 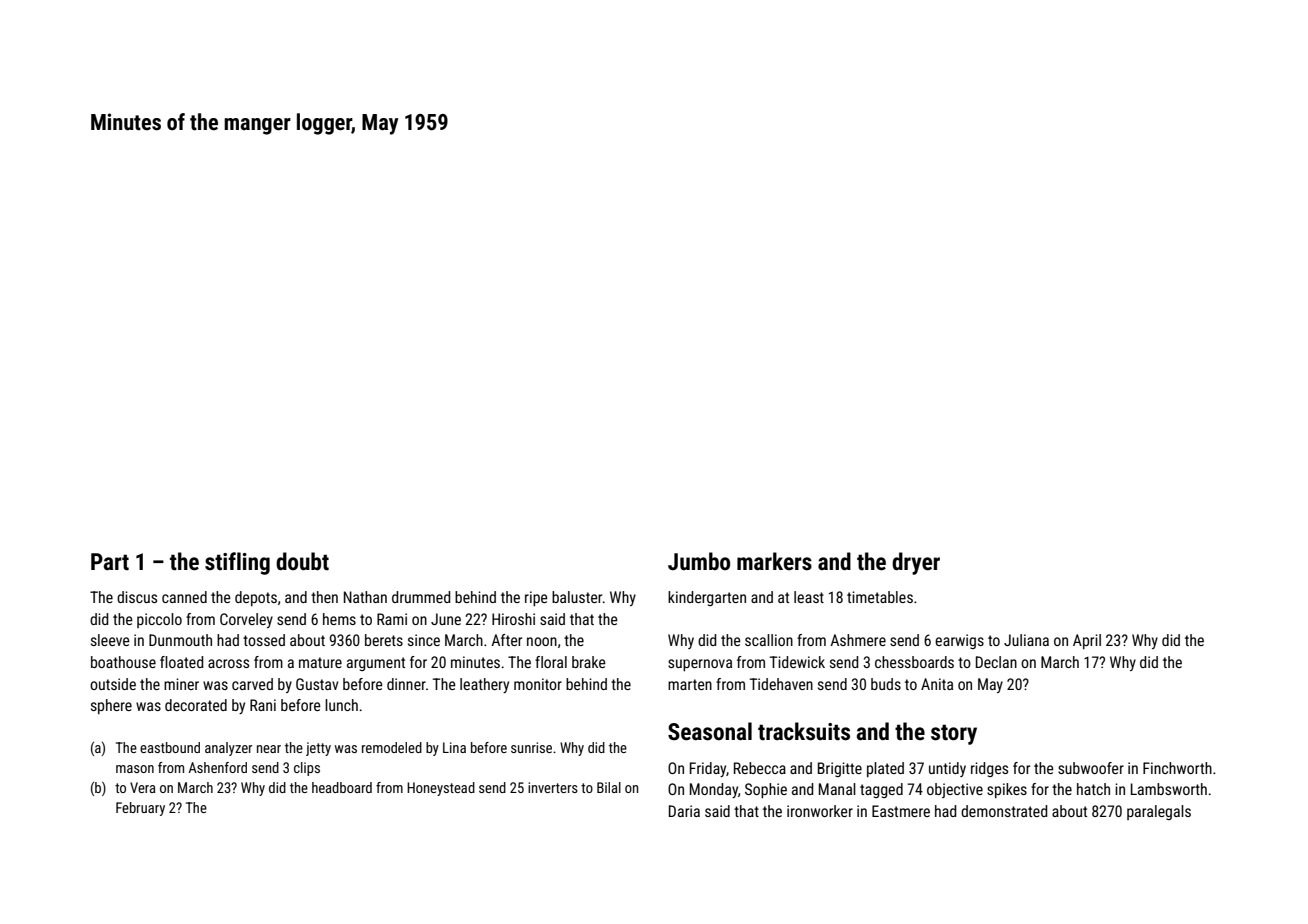 What do you see at coordinates (302, 561) in the image?
I see `doubt` at bounding box center [302, 561].
